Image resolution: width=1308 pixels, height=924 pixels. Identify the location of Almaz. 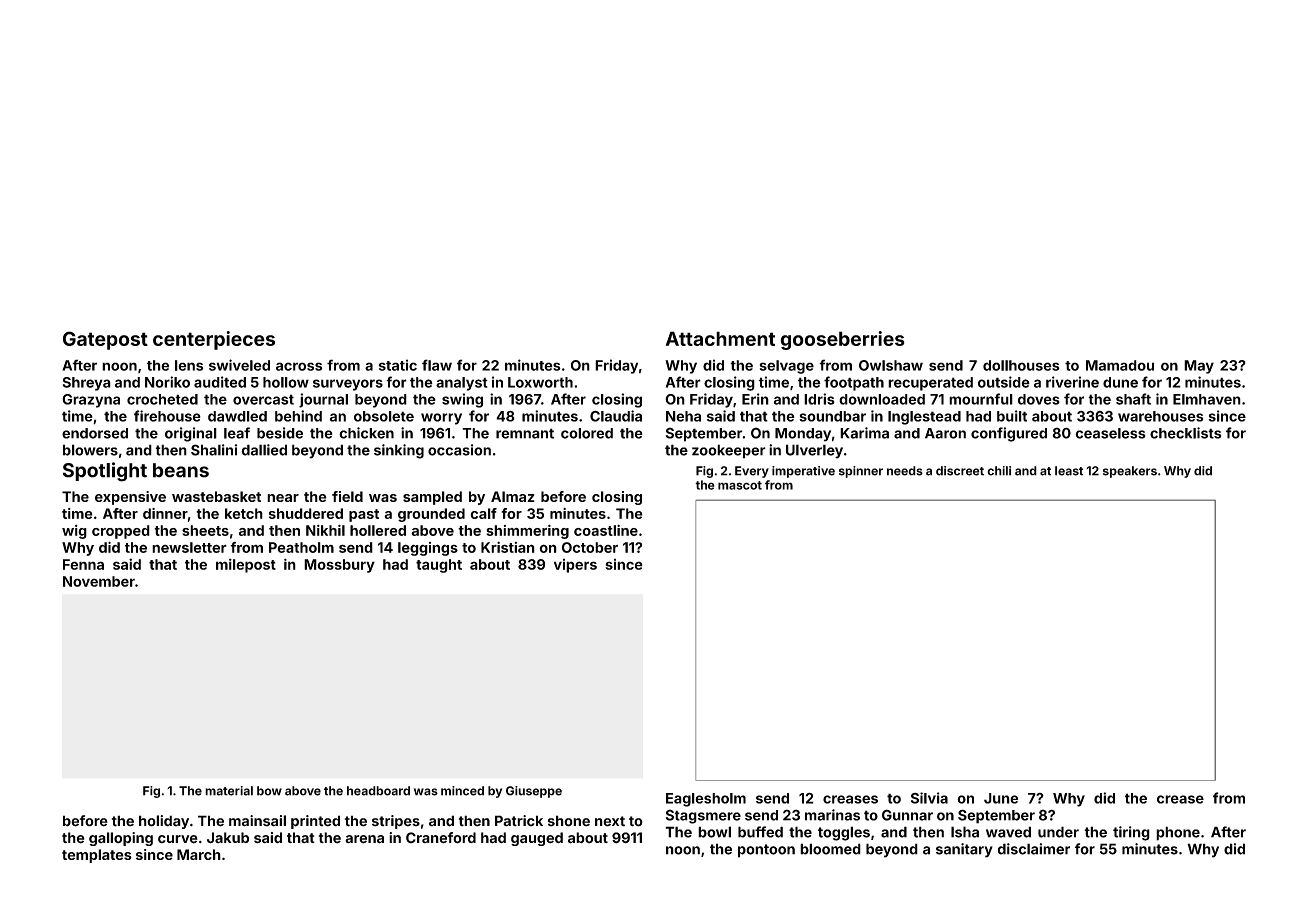
(513, 496).
